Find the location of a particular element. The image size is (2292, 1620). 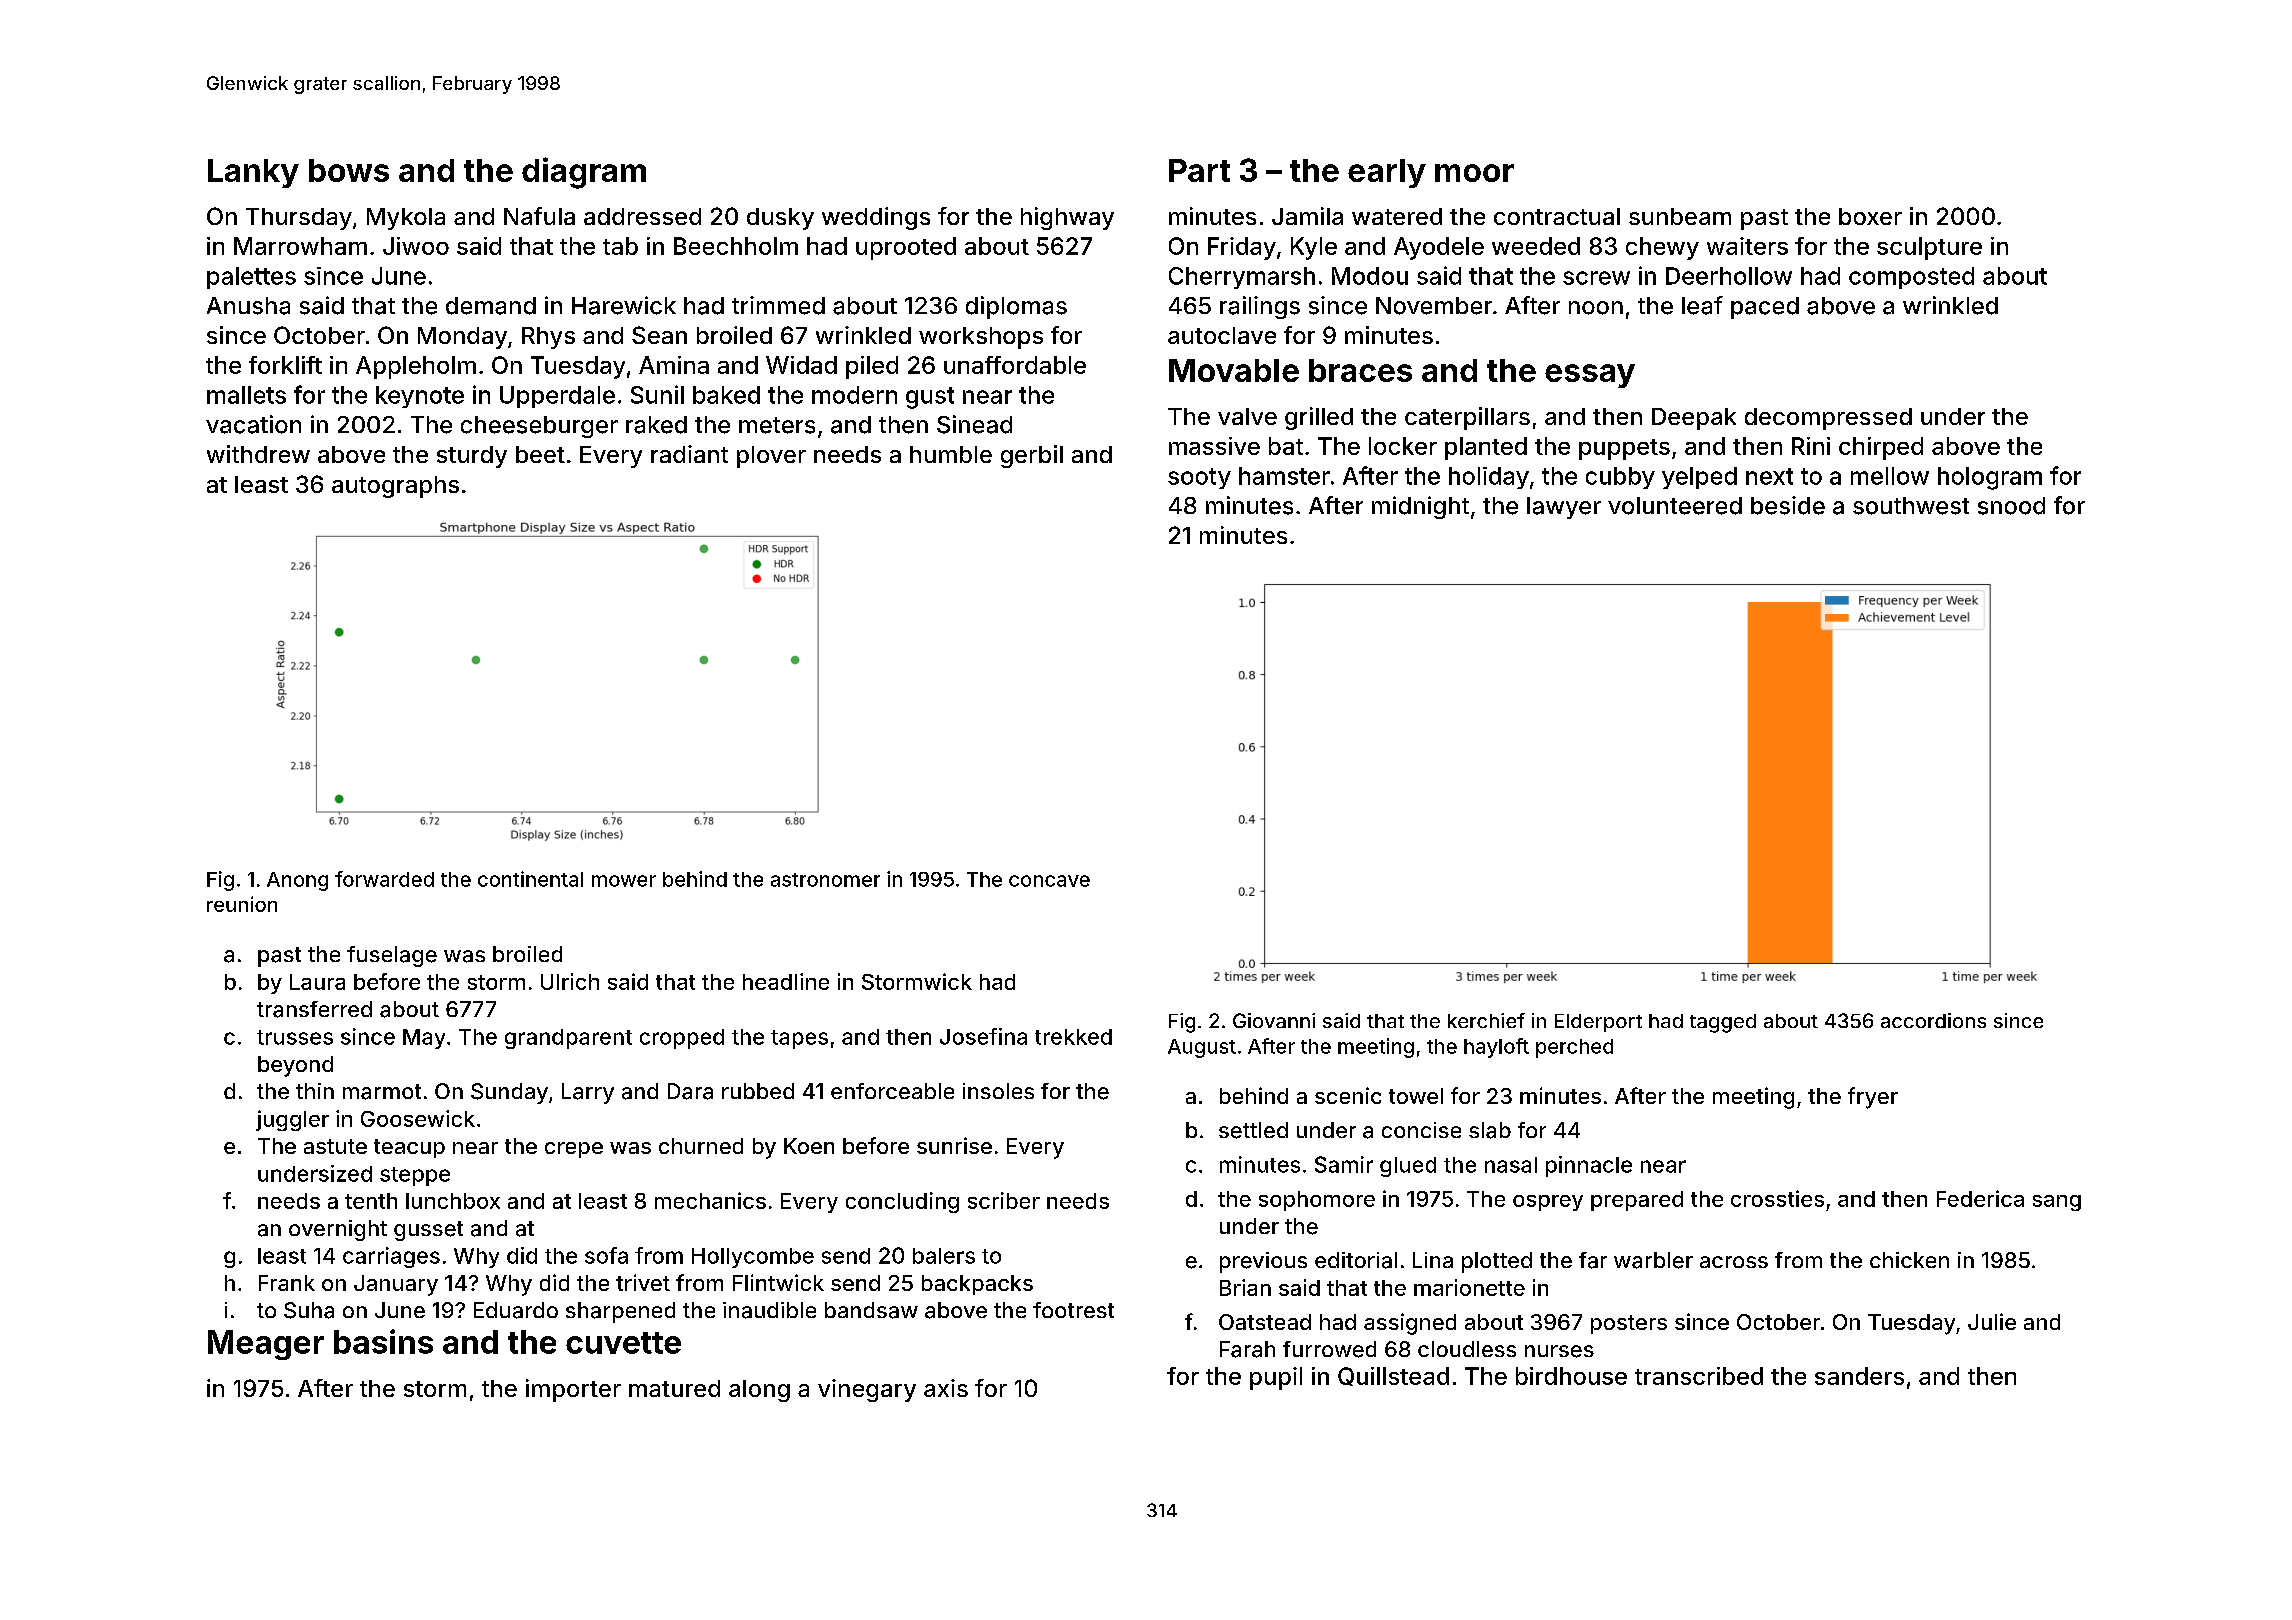

lawyer is located at coordinates (1564, 508).
